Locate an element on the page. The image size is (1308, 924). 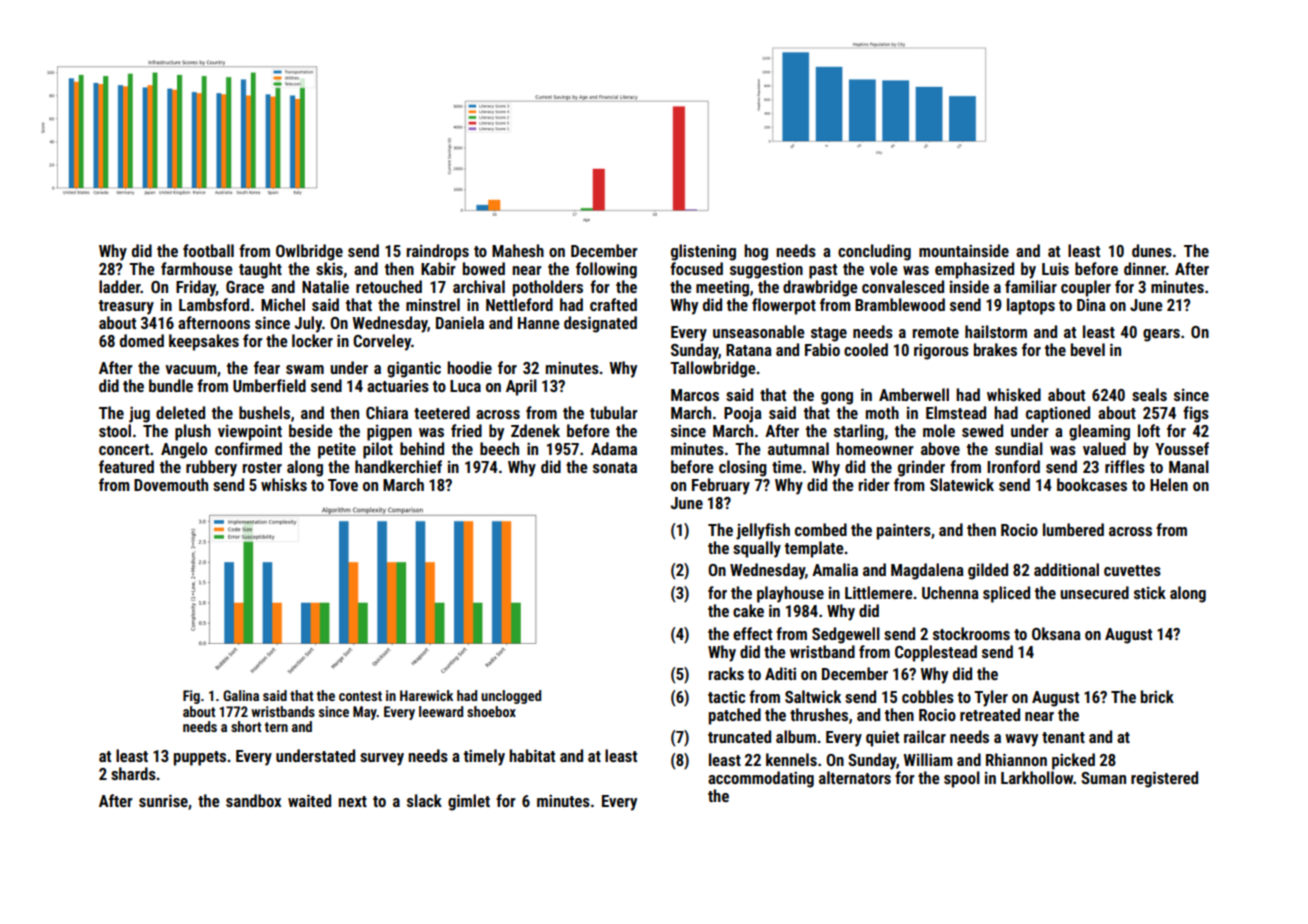
racks is located at coordinates (726, 673).
